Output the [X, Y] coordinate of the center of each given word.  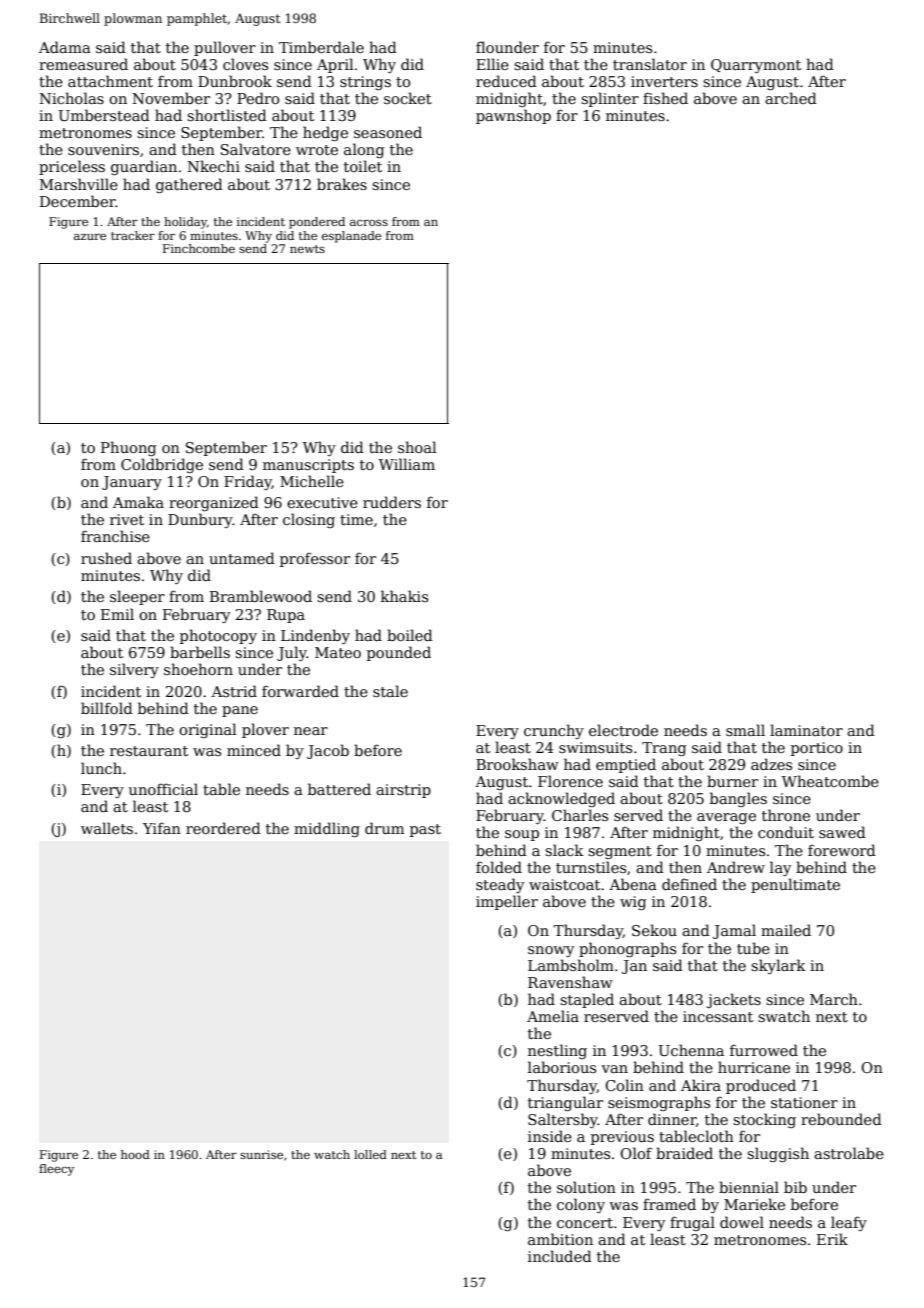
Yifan [162, 828]
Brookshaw [517, 764]
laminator [806, 730]
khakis [404, 596]
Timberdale [321, 47]
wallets [107, 828]
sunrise [261, 1154]
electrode [623, 730]
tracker [133, 235]
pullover [225, 48]
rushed [106, 558]
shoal [417, 447]
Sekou [654, 930]
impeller [507, 902]
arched [791, 98]
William [407, 464]
